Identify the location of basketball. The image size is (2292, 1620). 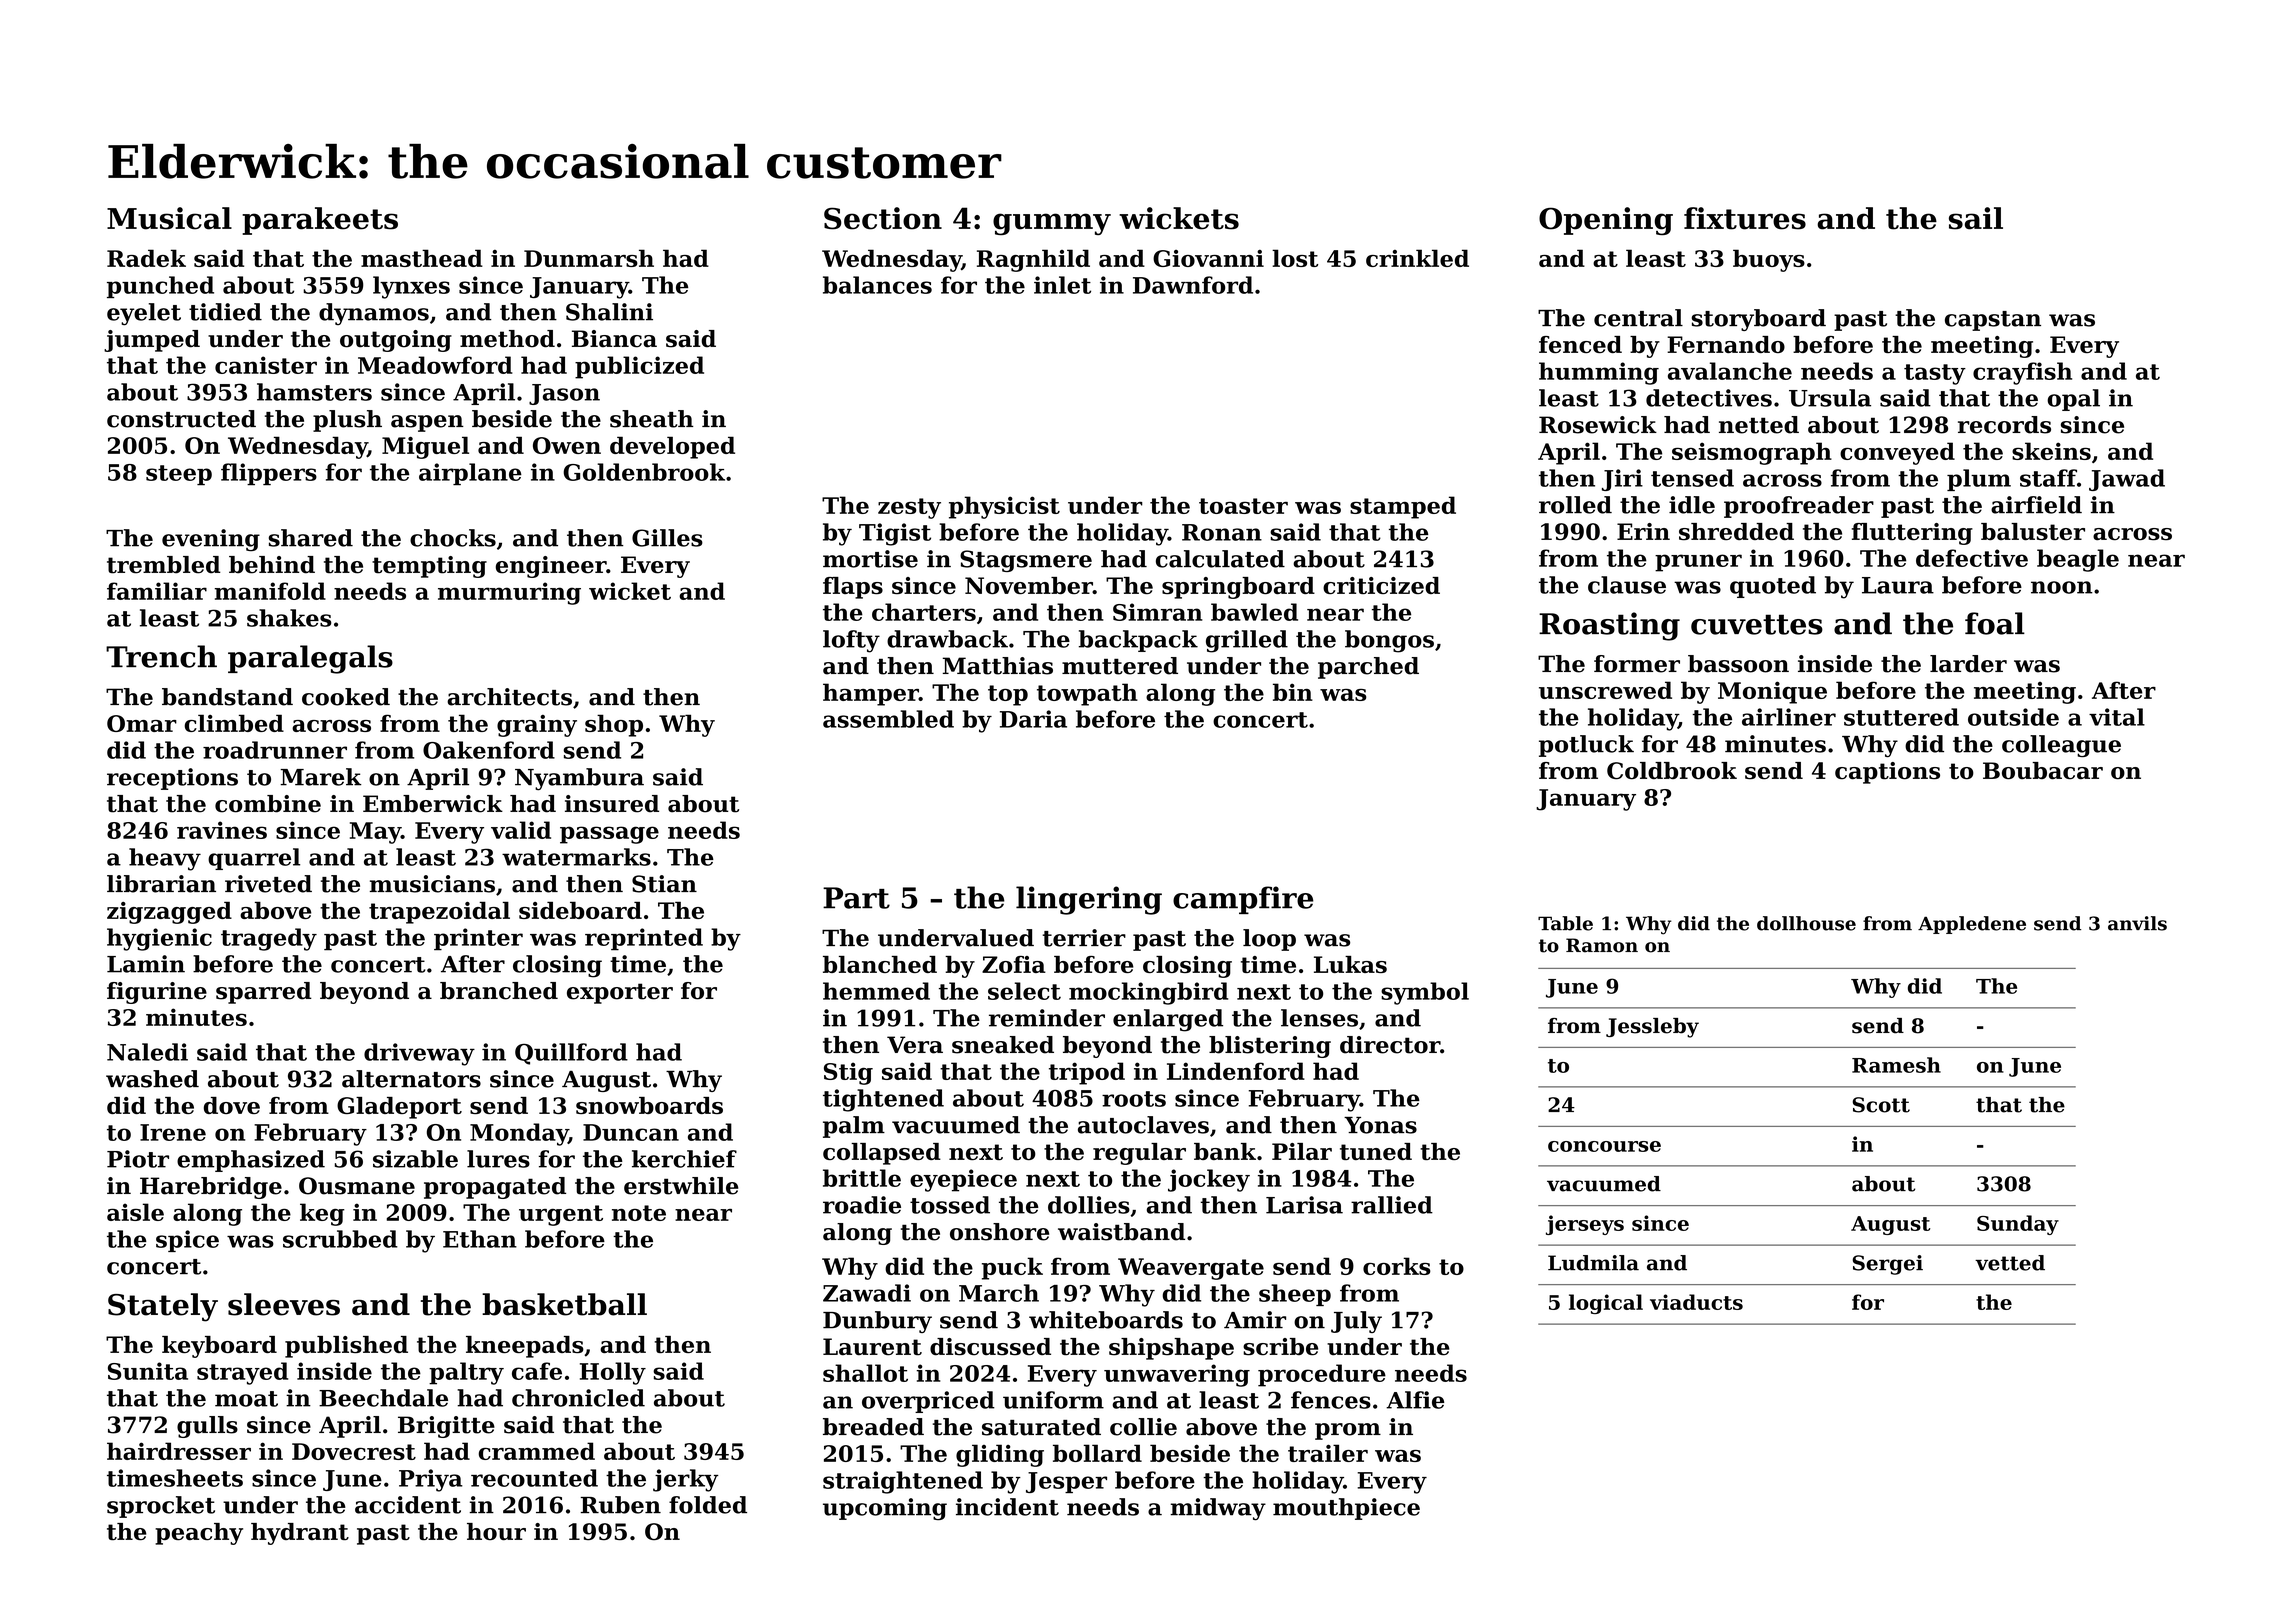
(564, 1304).
